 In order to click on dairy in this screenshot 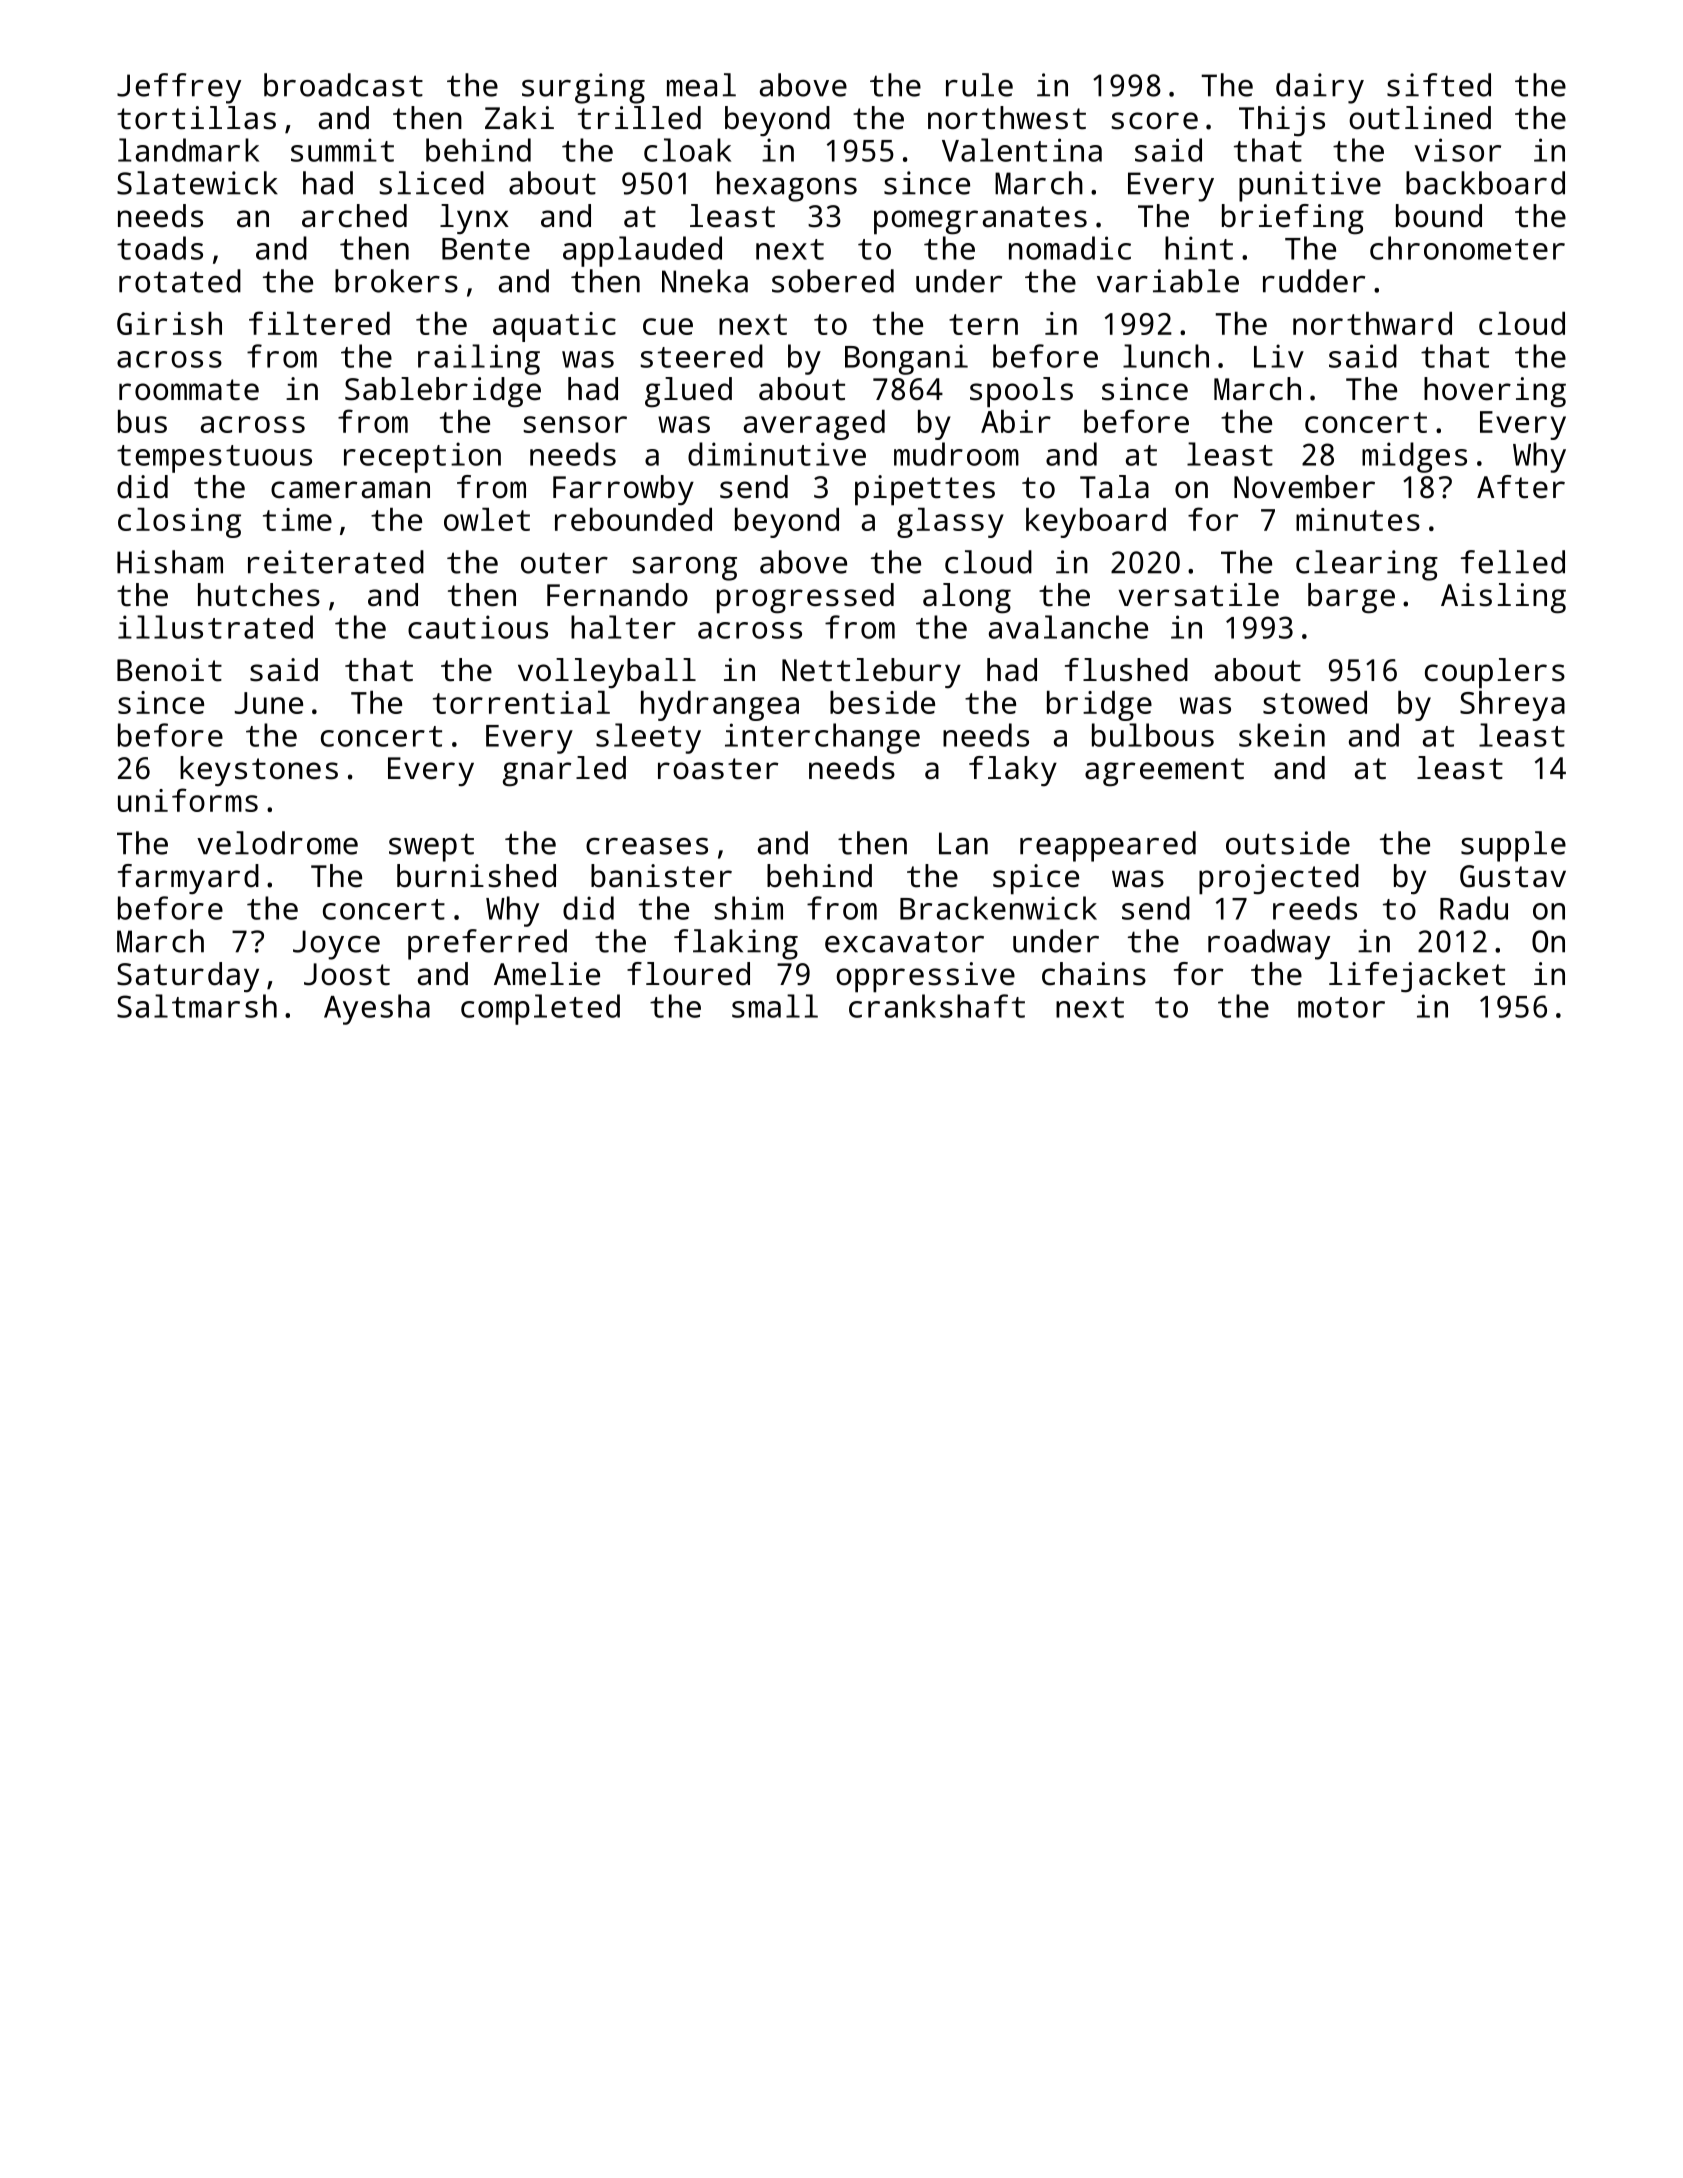, I will do `click(1320, 88)`.
